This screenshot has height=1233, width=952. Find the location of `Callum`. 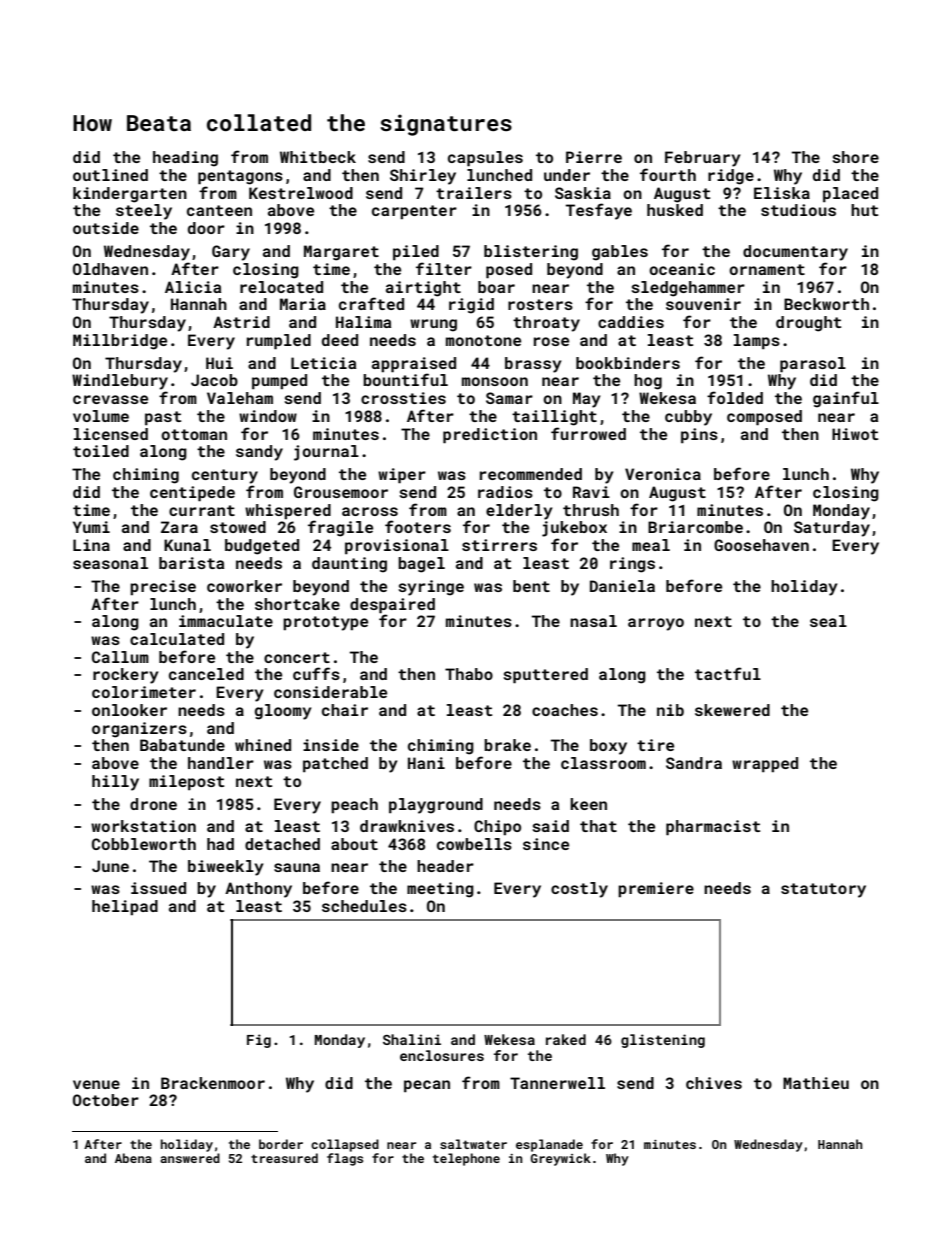

Callum is located at coordinates (120, 657).
